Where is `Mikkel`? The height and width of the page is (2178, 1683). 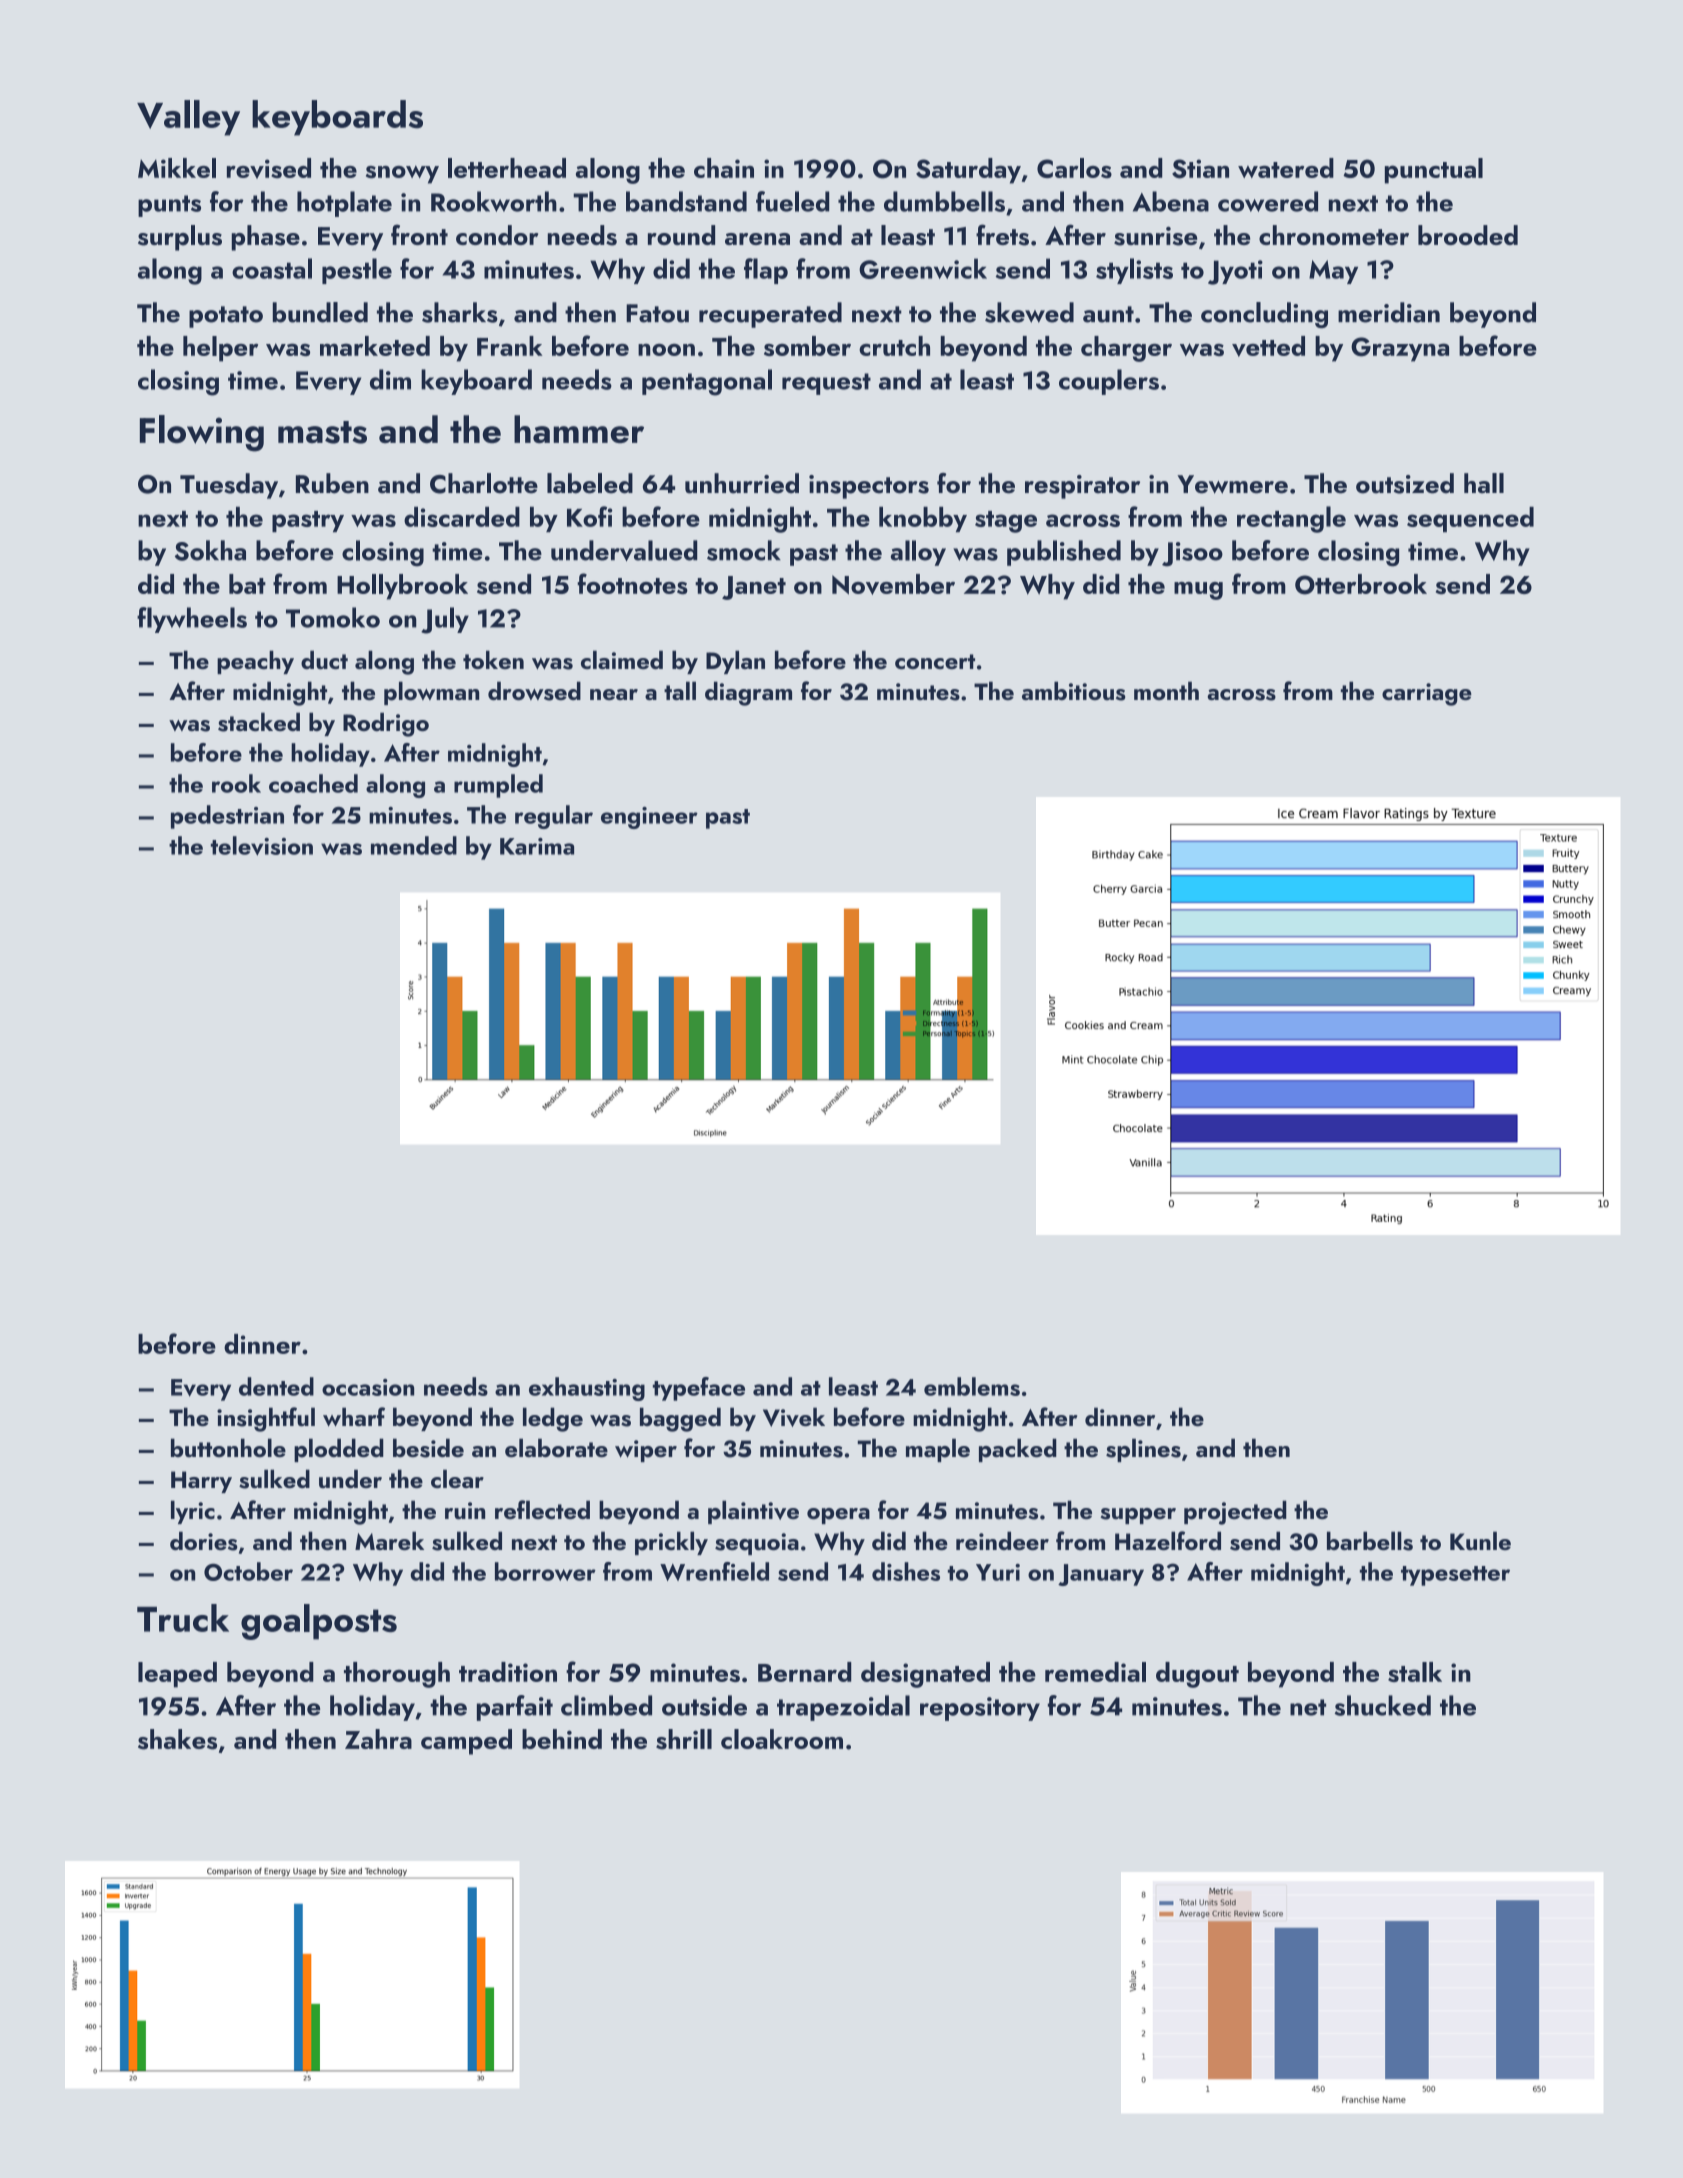
Mikkel is located at coordinates (177, 168).
